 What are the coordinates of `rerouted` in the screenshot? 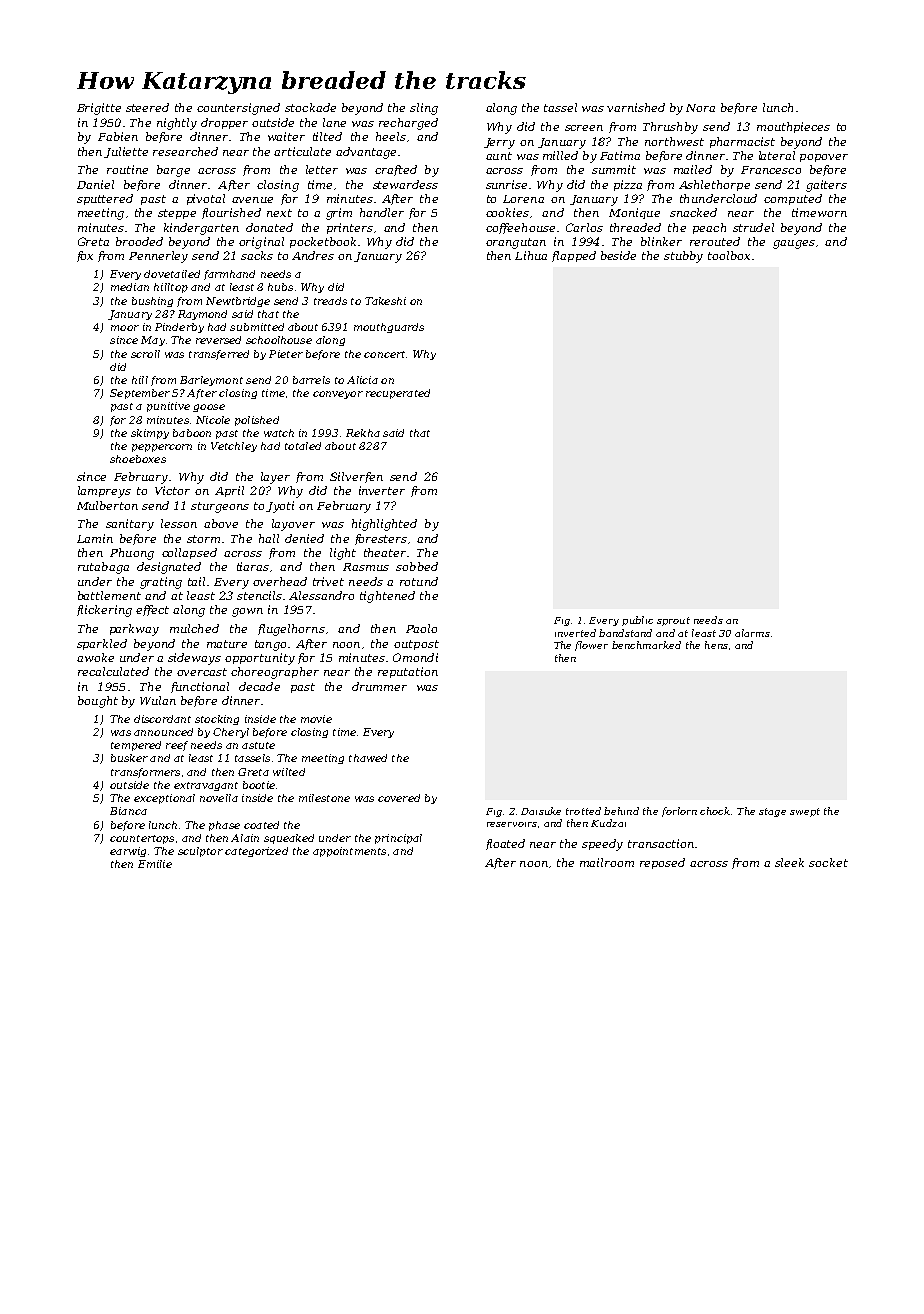 It's located at (715, 241).
